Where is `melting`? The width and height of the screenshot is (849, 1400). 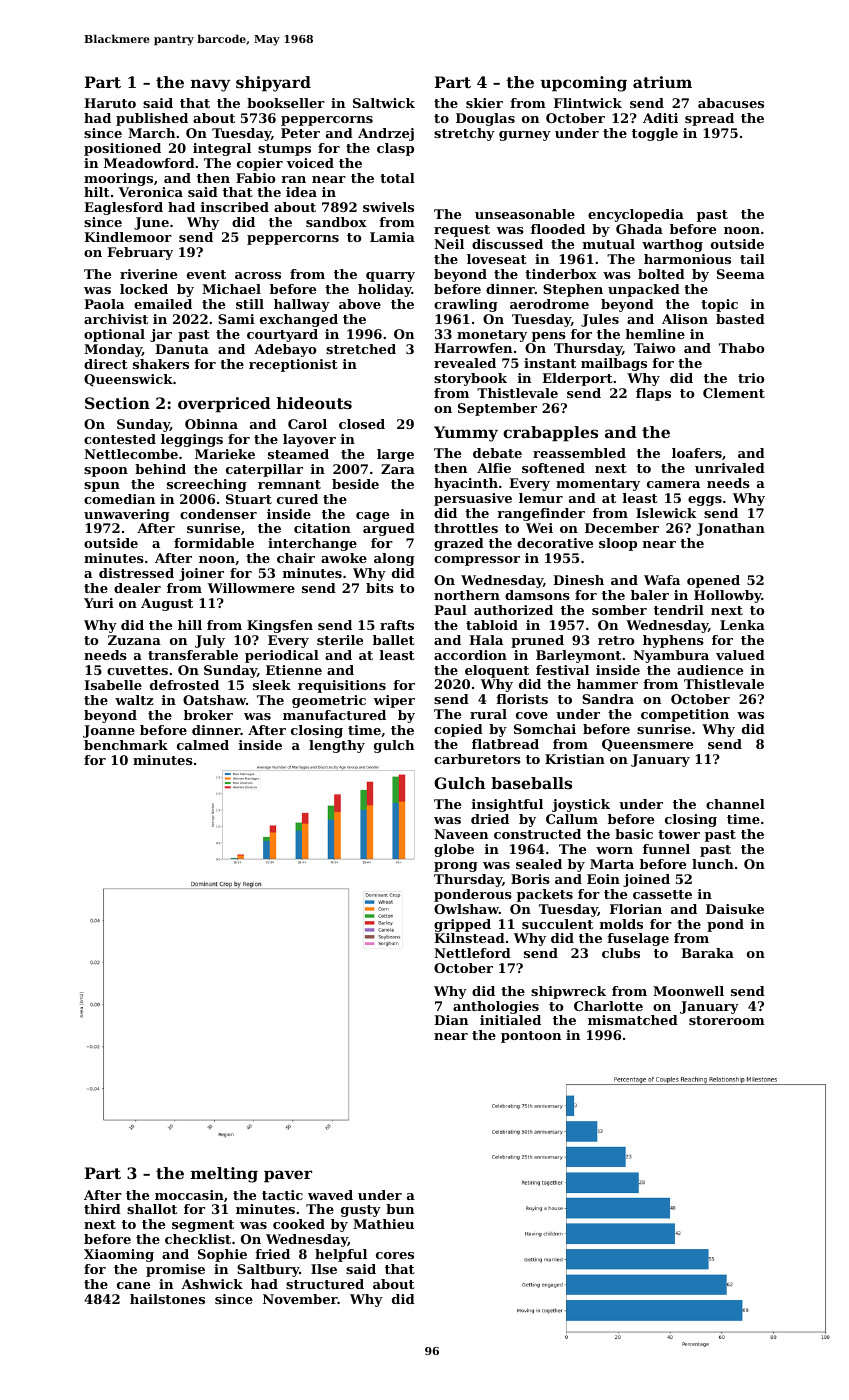
melting is located at coordinates (224, 1175).
